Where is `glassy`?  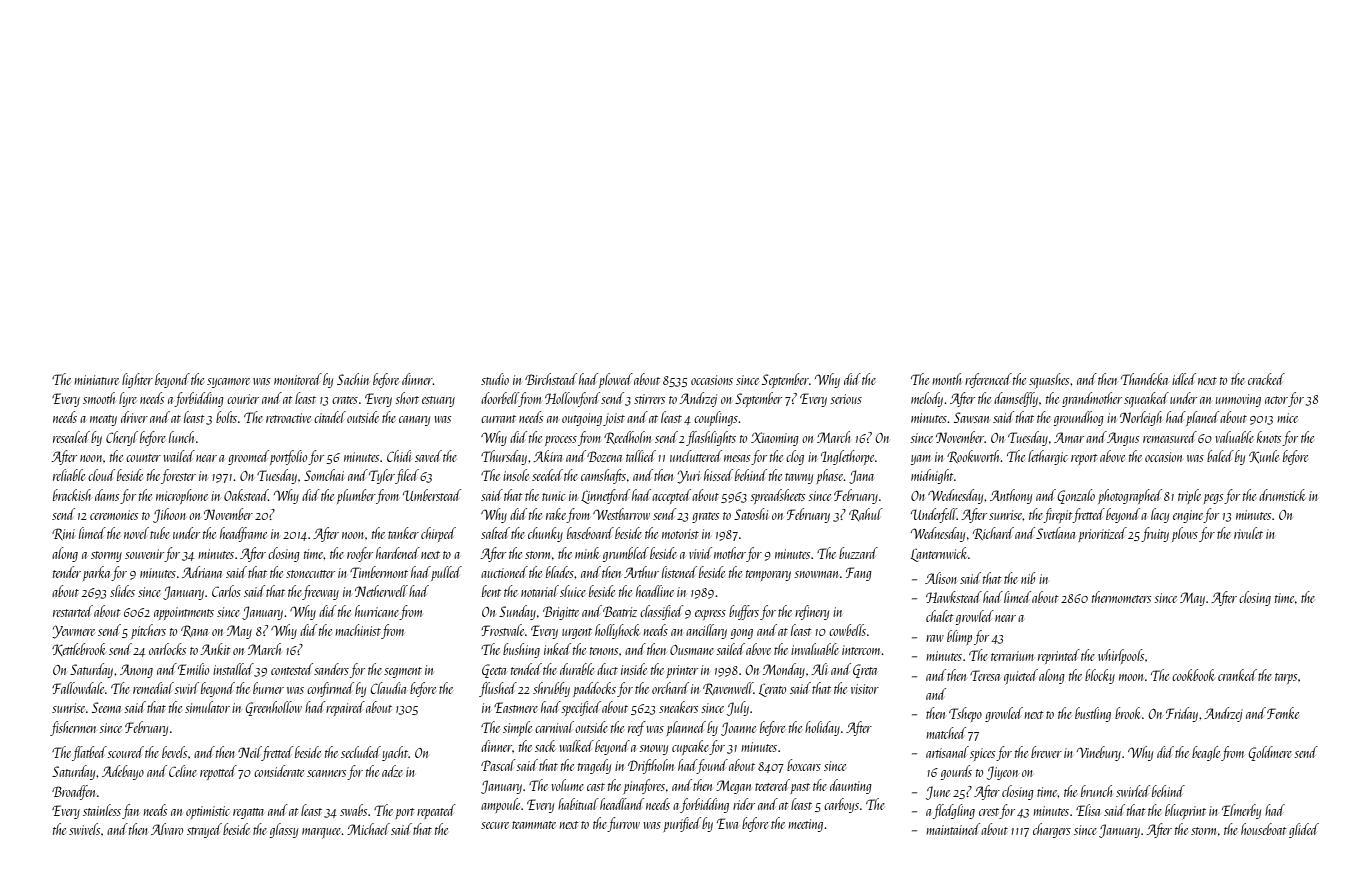
glassy is located at coordinates (284, 830).
